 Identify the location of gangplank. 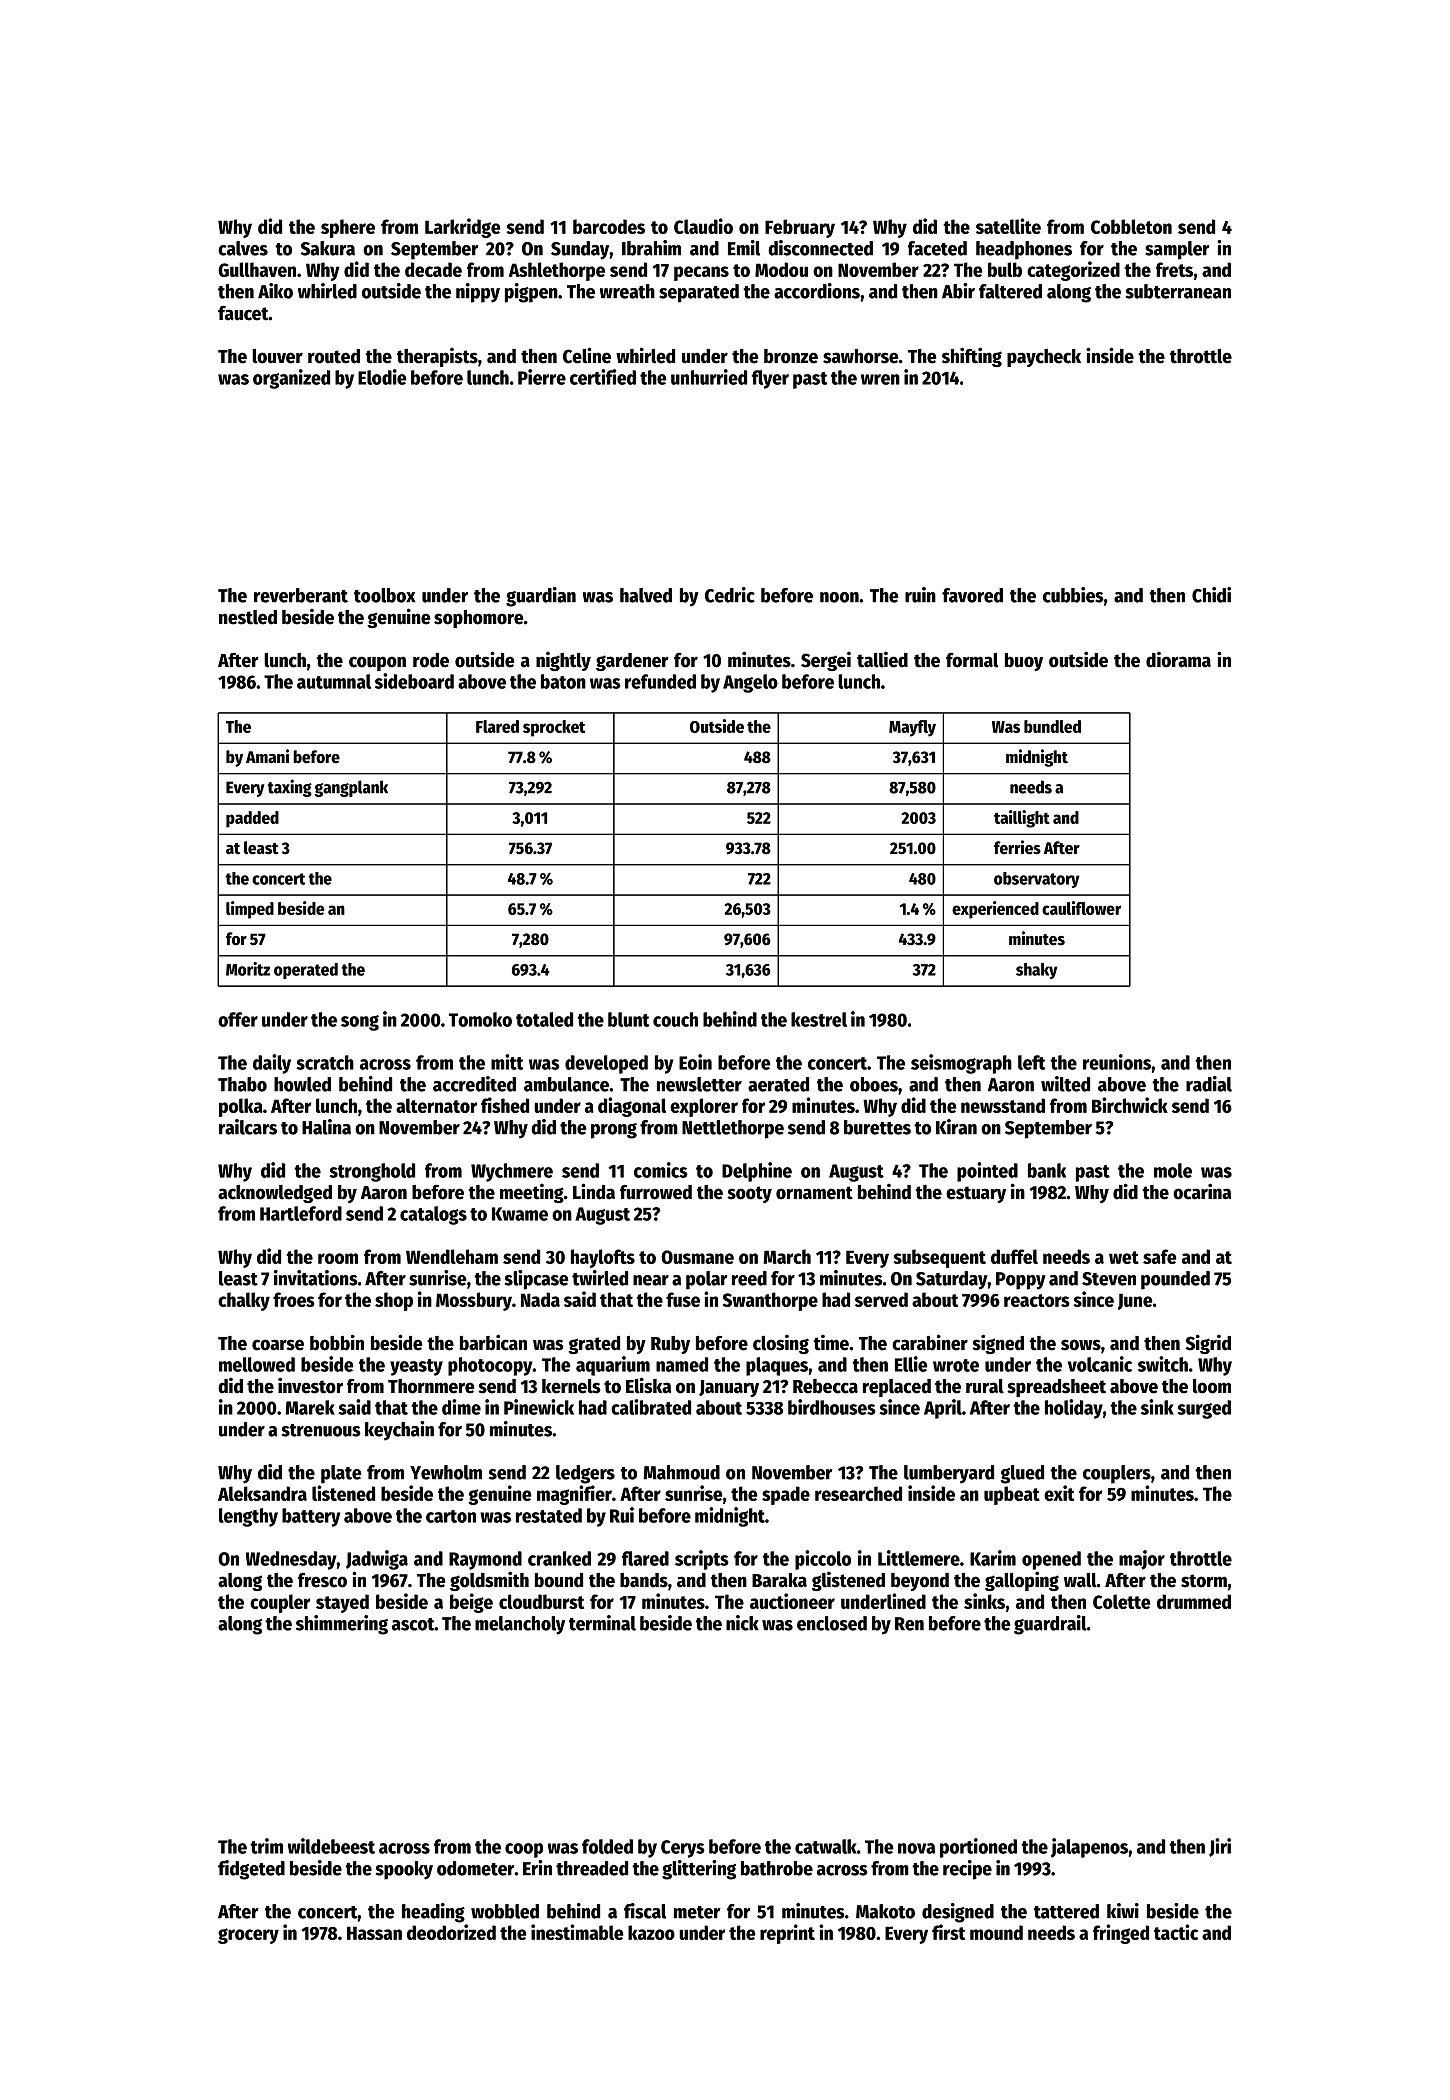
(351, 788).
